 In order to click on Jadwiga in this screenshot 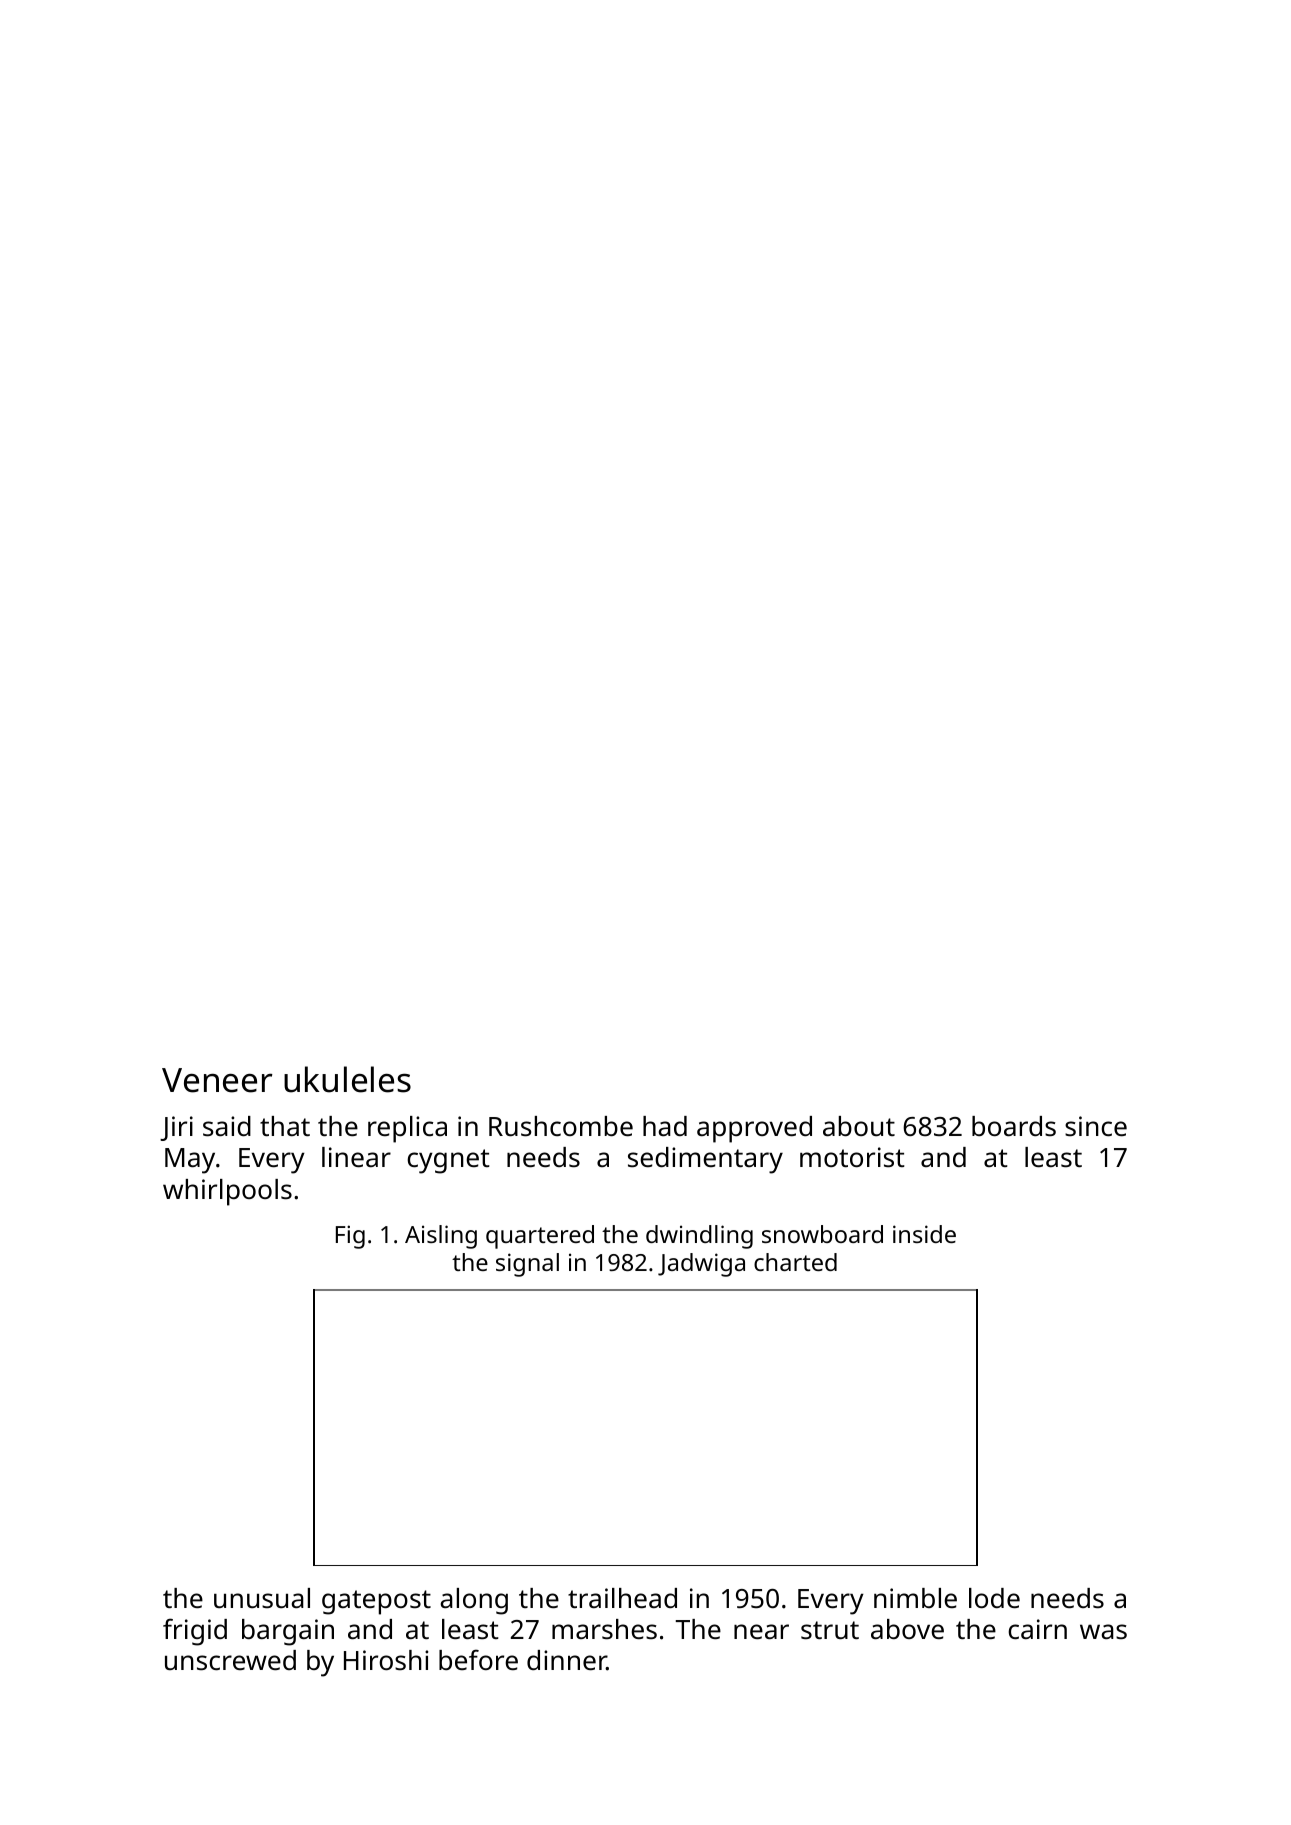, I will do `click(701, 1265)`.
